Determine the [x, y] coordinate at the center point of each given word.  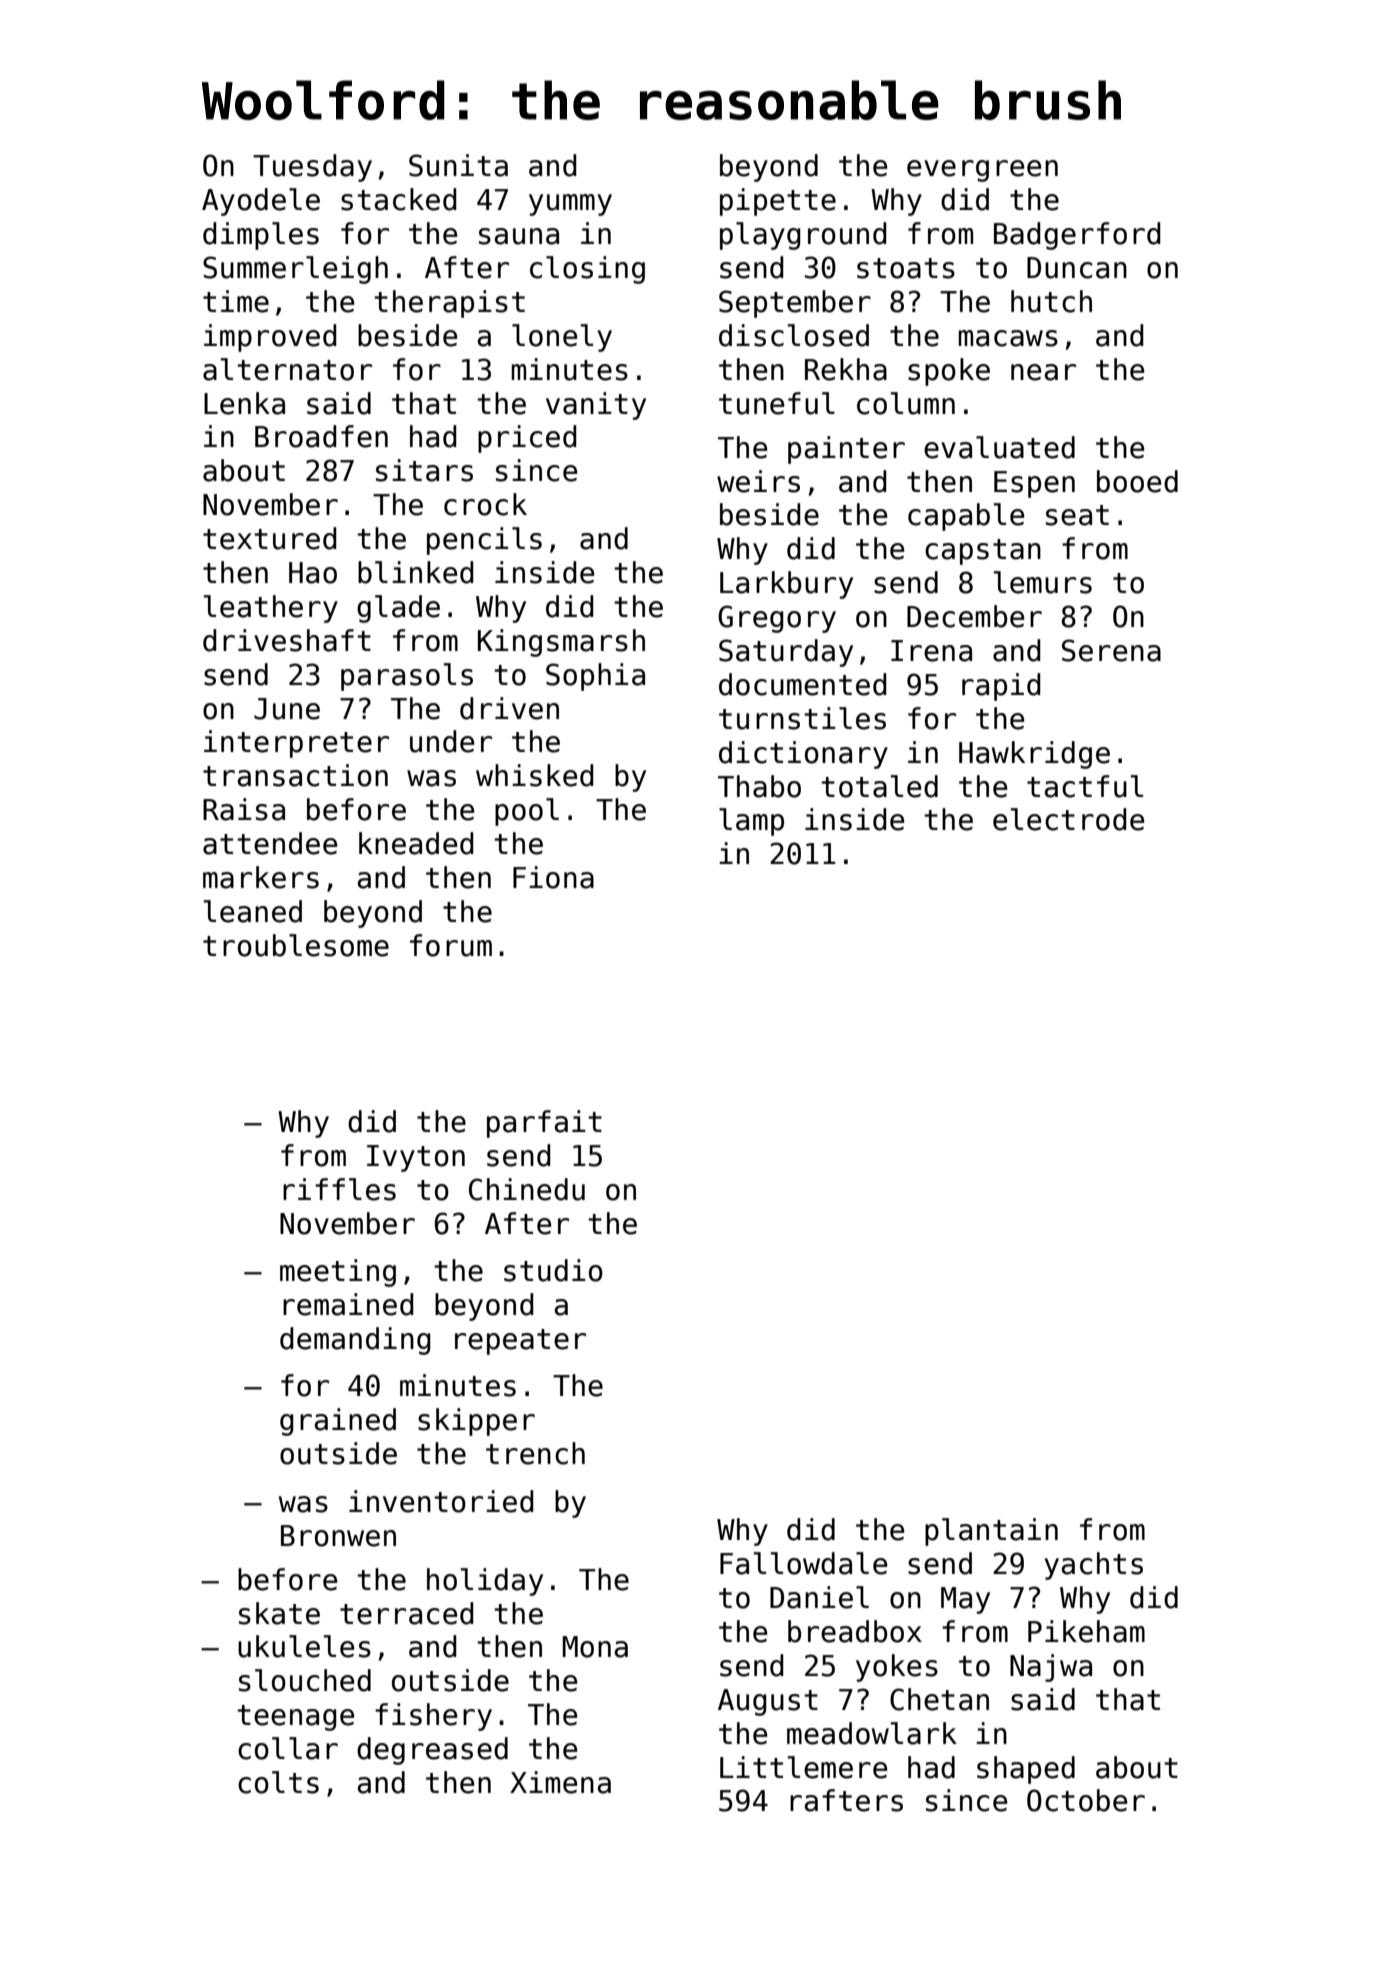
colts [278, 1782]
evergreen [982, 171]
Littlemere [803, 1767]
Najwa [1051, 1668]
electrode [1068, 819]
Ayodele [261, 202]
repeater [520, 1342]
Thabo [759, 786]
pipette [778, 202]
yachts [1093, 1566]
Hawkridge [1034, 755]
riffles [339, 1189]
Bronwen [338, 1536]
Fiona [553, 877]
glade [398, 609]
